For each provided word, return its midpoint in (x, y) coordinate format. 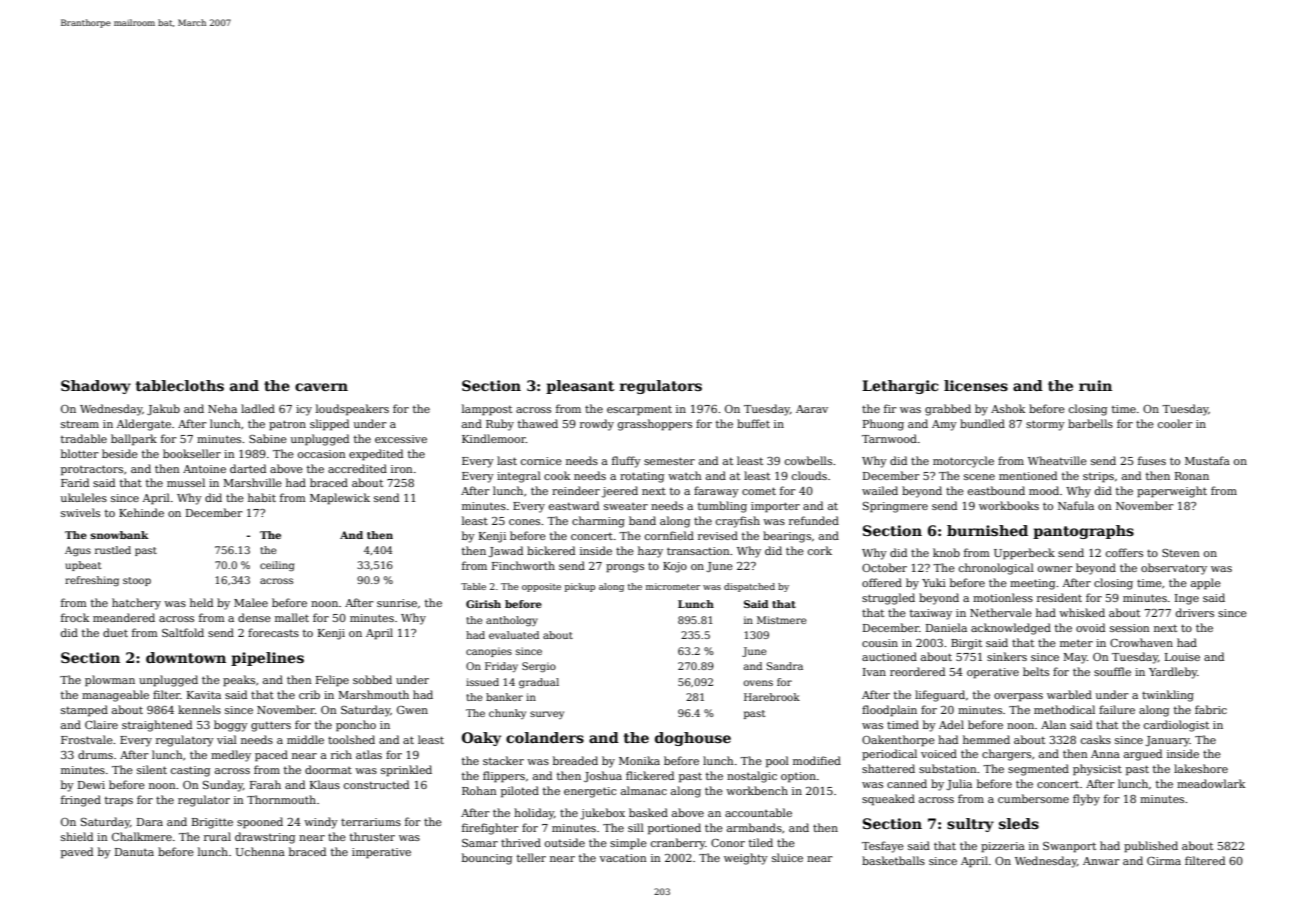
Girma (1164, 861)
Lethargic (900, 387)
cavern (321, 387)
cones (524, 522)
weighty (746, 859)
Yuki (934, 582)
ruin (1095, 385)
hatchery (136, 604)
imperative (381, 853)
